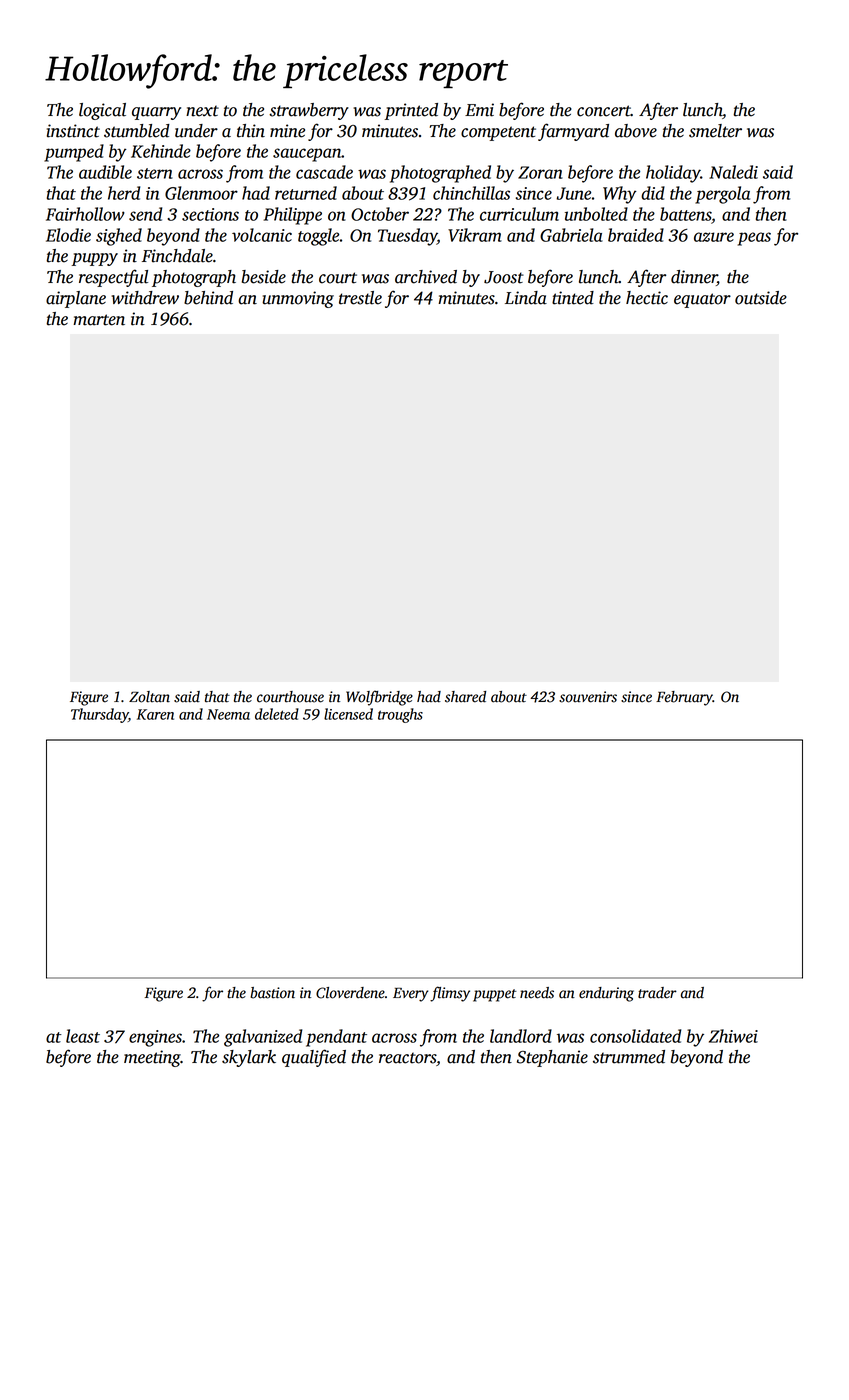 This screenshot has height=1400, width=849. Describe the element at coordinates (149, 697) in the screenshot. I see `Zoltan` at that location.
